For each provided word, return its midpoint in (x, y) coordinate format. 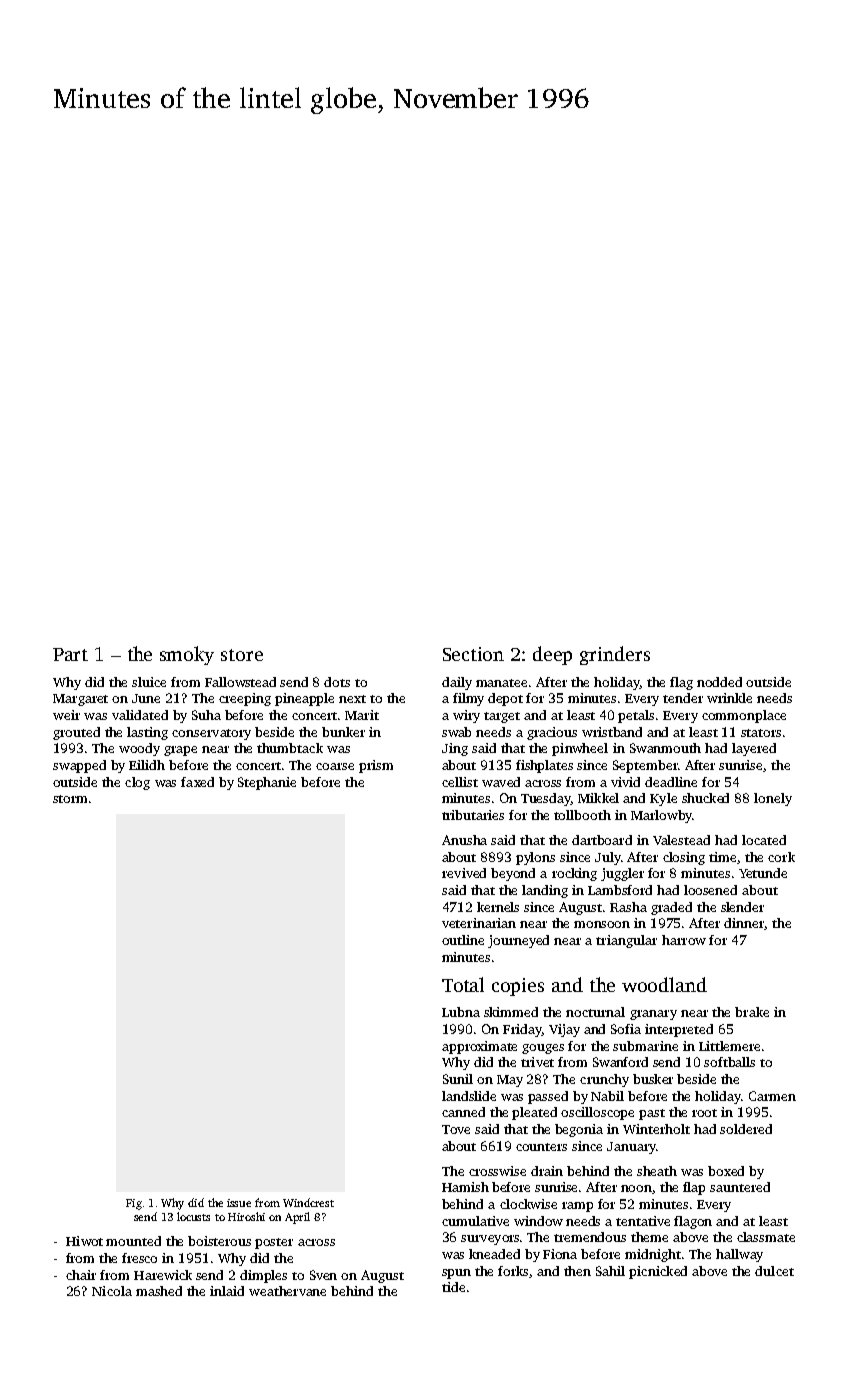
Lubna (461, 1012)
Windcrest (308, 1202)
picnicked (658, 1272)
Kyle (663, 799)
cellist (460, 782)
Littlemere (729, 1046)
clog (137, 783)
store (242, 655)
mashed (159, 1291)
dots (337, 682)
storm (70, 799)
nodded (719, 682)
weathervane (287, 1291)
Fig (134, 1204)
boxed (726, 1171)
